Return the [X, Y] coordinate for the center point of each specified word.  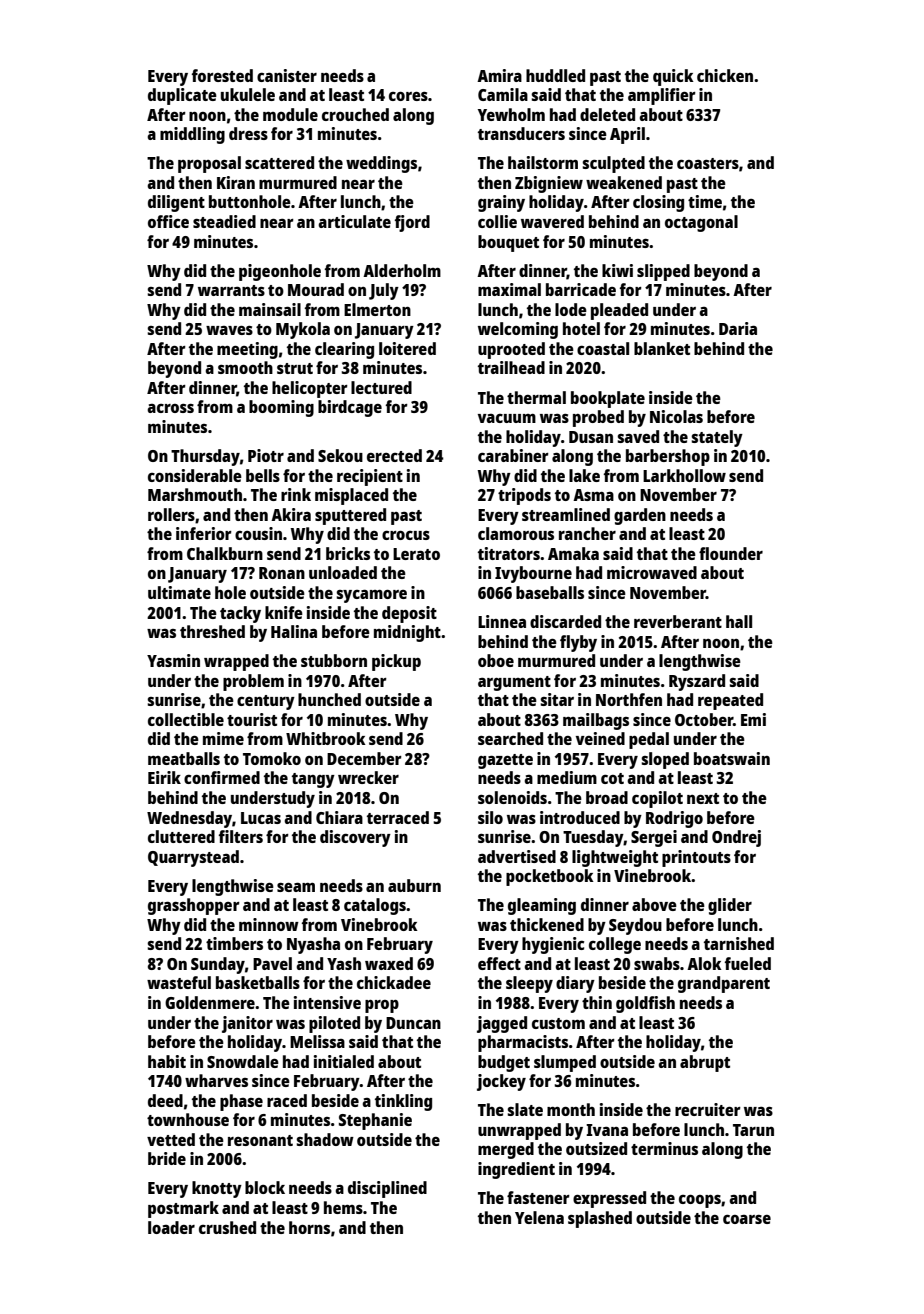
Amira [499, 75]
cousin [258, 533]
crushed [227, 1227]
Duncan [413, 1023]
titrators [509, 553]
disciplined [387, 1189]
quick [673, 77]
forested [222, 75]
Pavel [272, 963]
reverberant [678, 621]
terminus [664, 1148]
